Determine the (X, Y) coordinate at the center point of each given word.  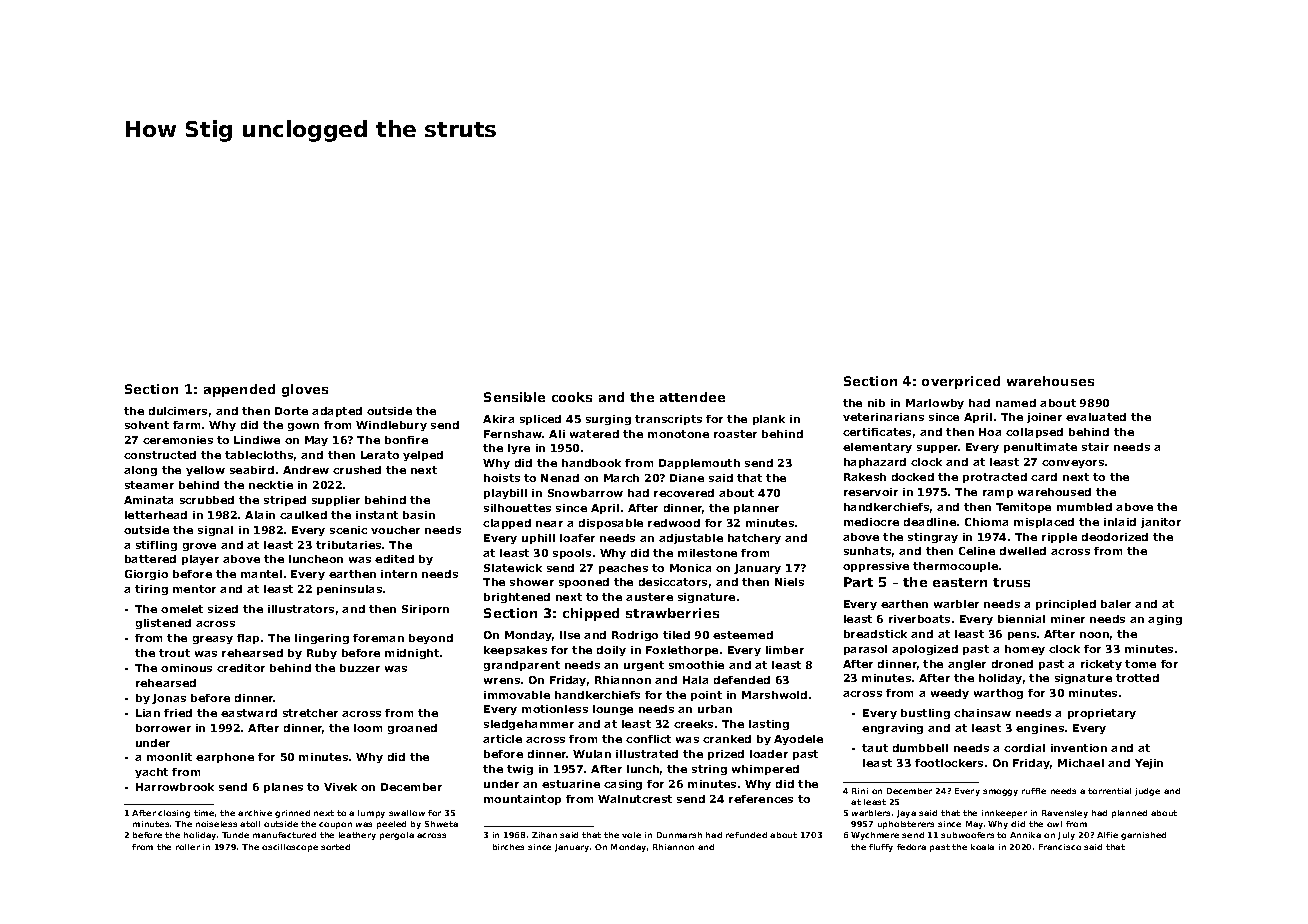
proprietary (1102, 714)
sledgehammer (529, 725)
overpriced (961, 382)
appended (239, 390)
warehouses (1050, 381)
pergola (397, 836)
